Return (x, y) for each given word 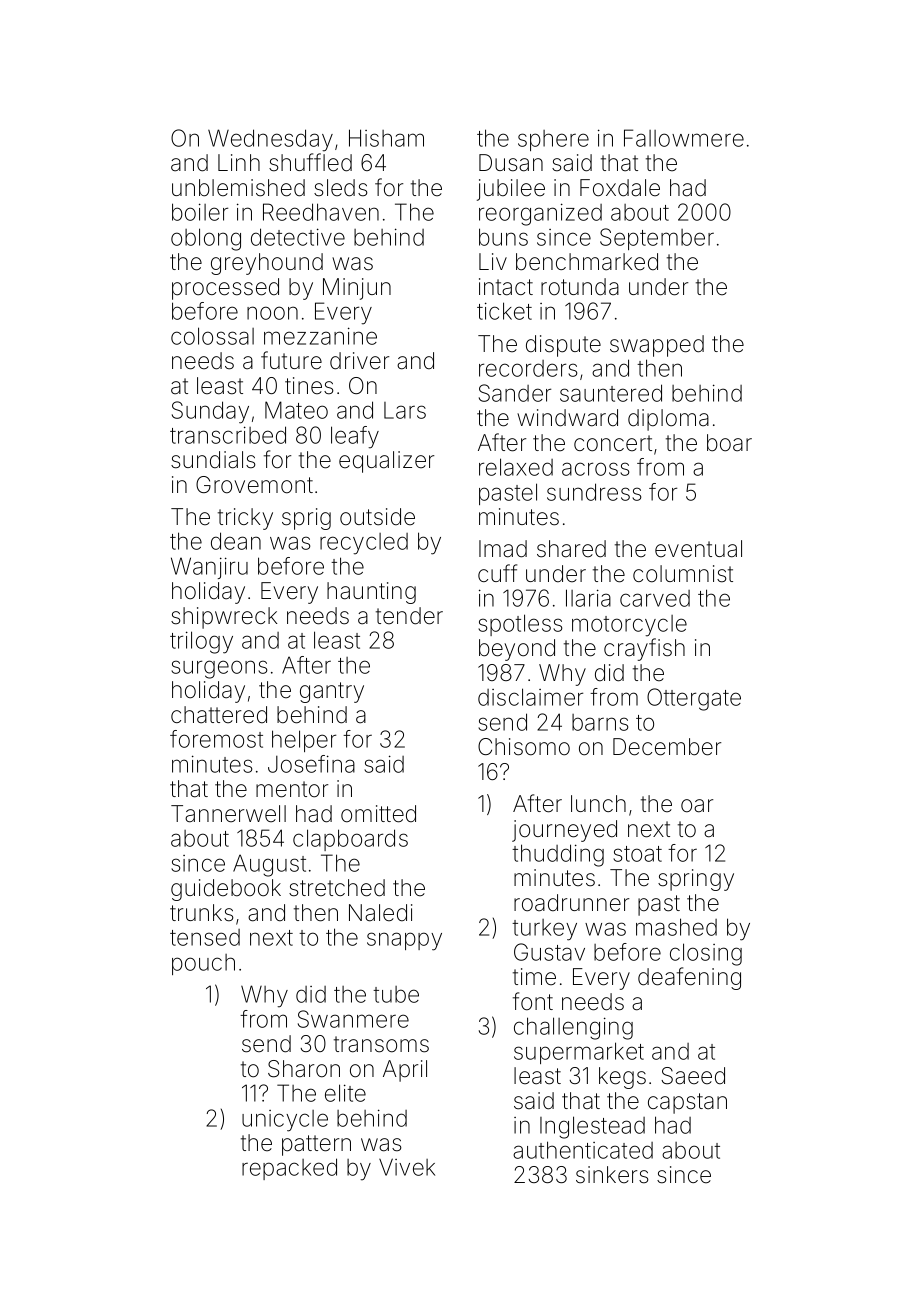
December (667, 747)
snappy (404, 941)
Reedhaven (321, 212)
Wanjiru (209, 568)
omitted (378, 814)
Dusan (511, 163)
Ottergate (694, 699)
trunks (202, 913)
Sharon (304, 1069)
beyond (517, 650)
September (657, 239)
